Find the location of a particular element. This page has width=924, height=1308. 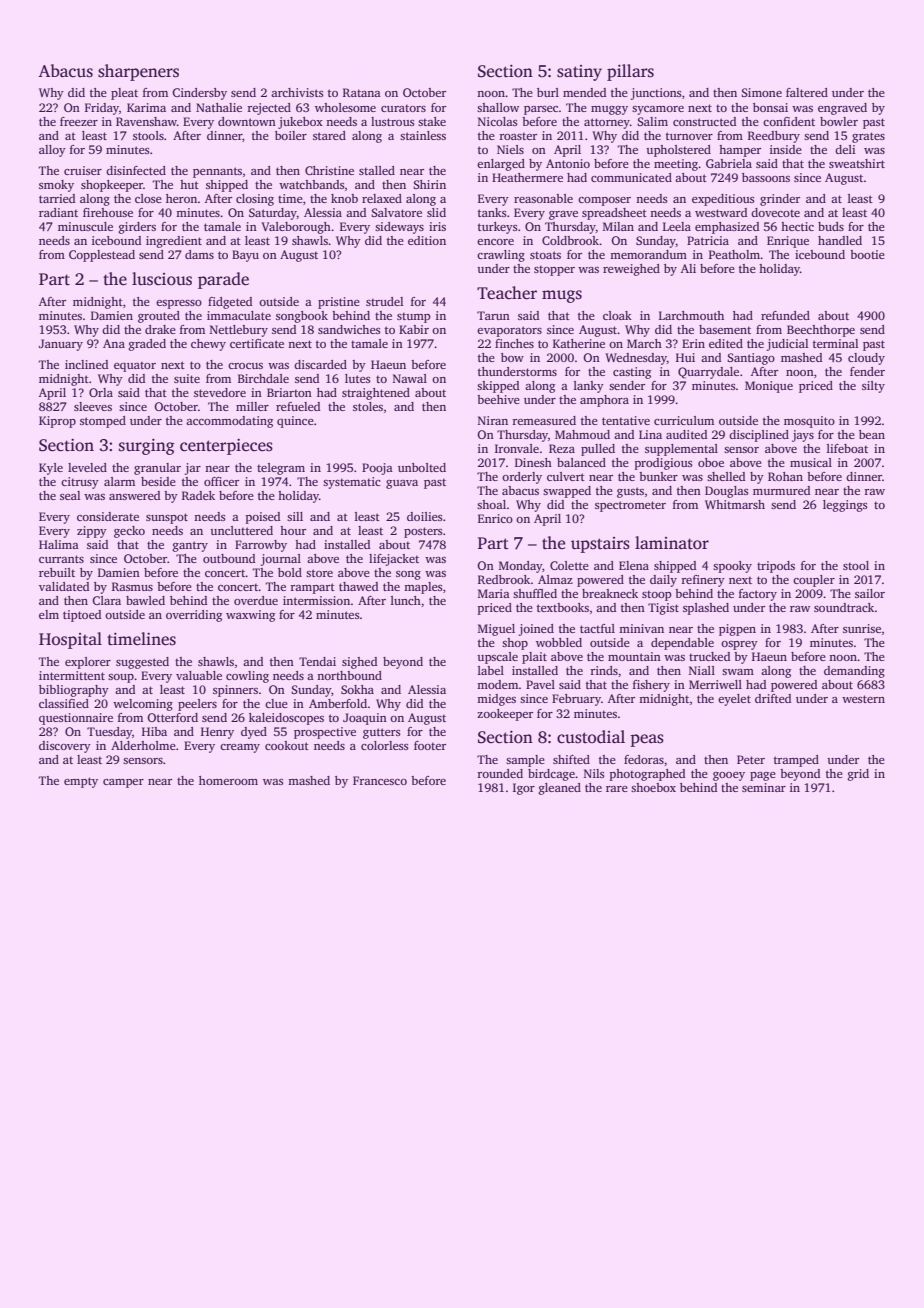

Ratana is located at coordinates (362, 92).
